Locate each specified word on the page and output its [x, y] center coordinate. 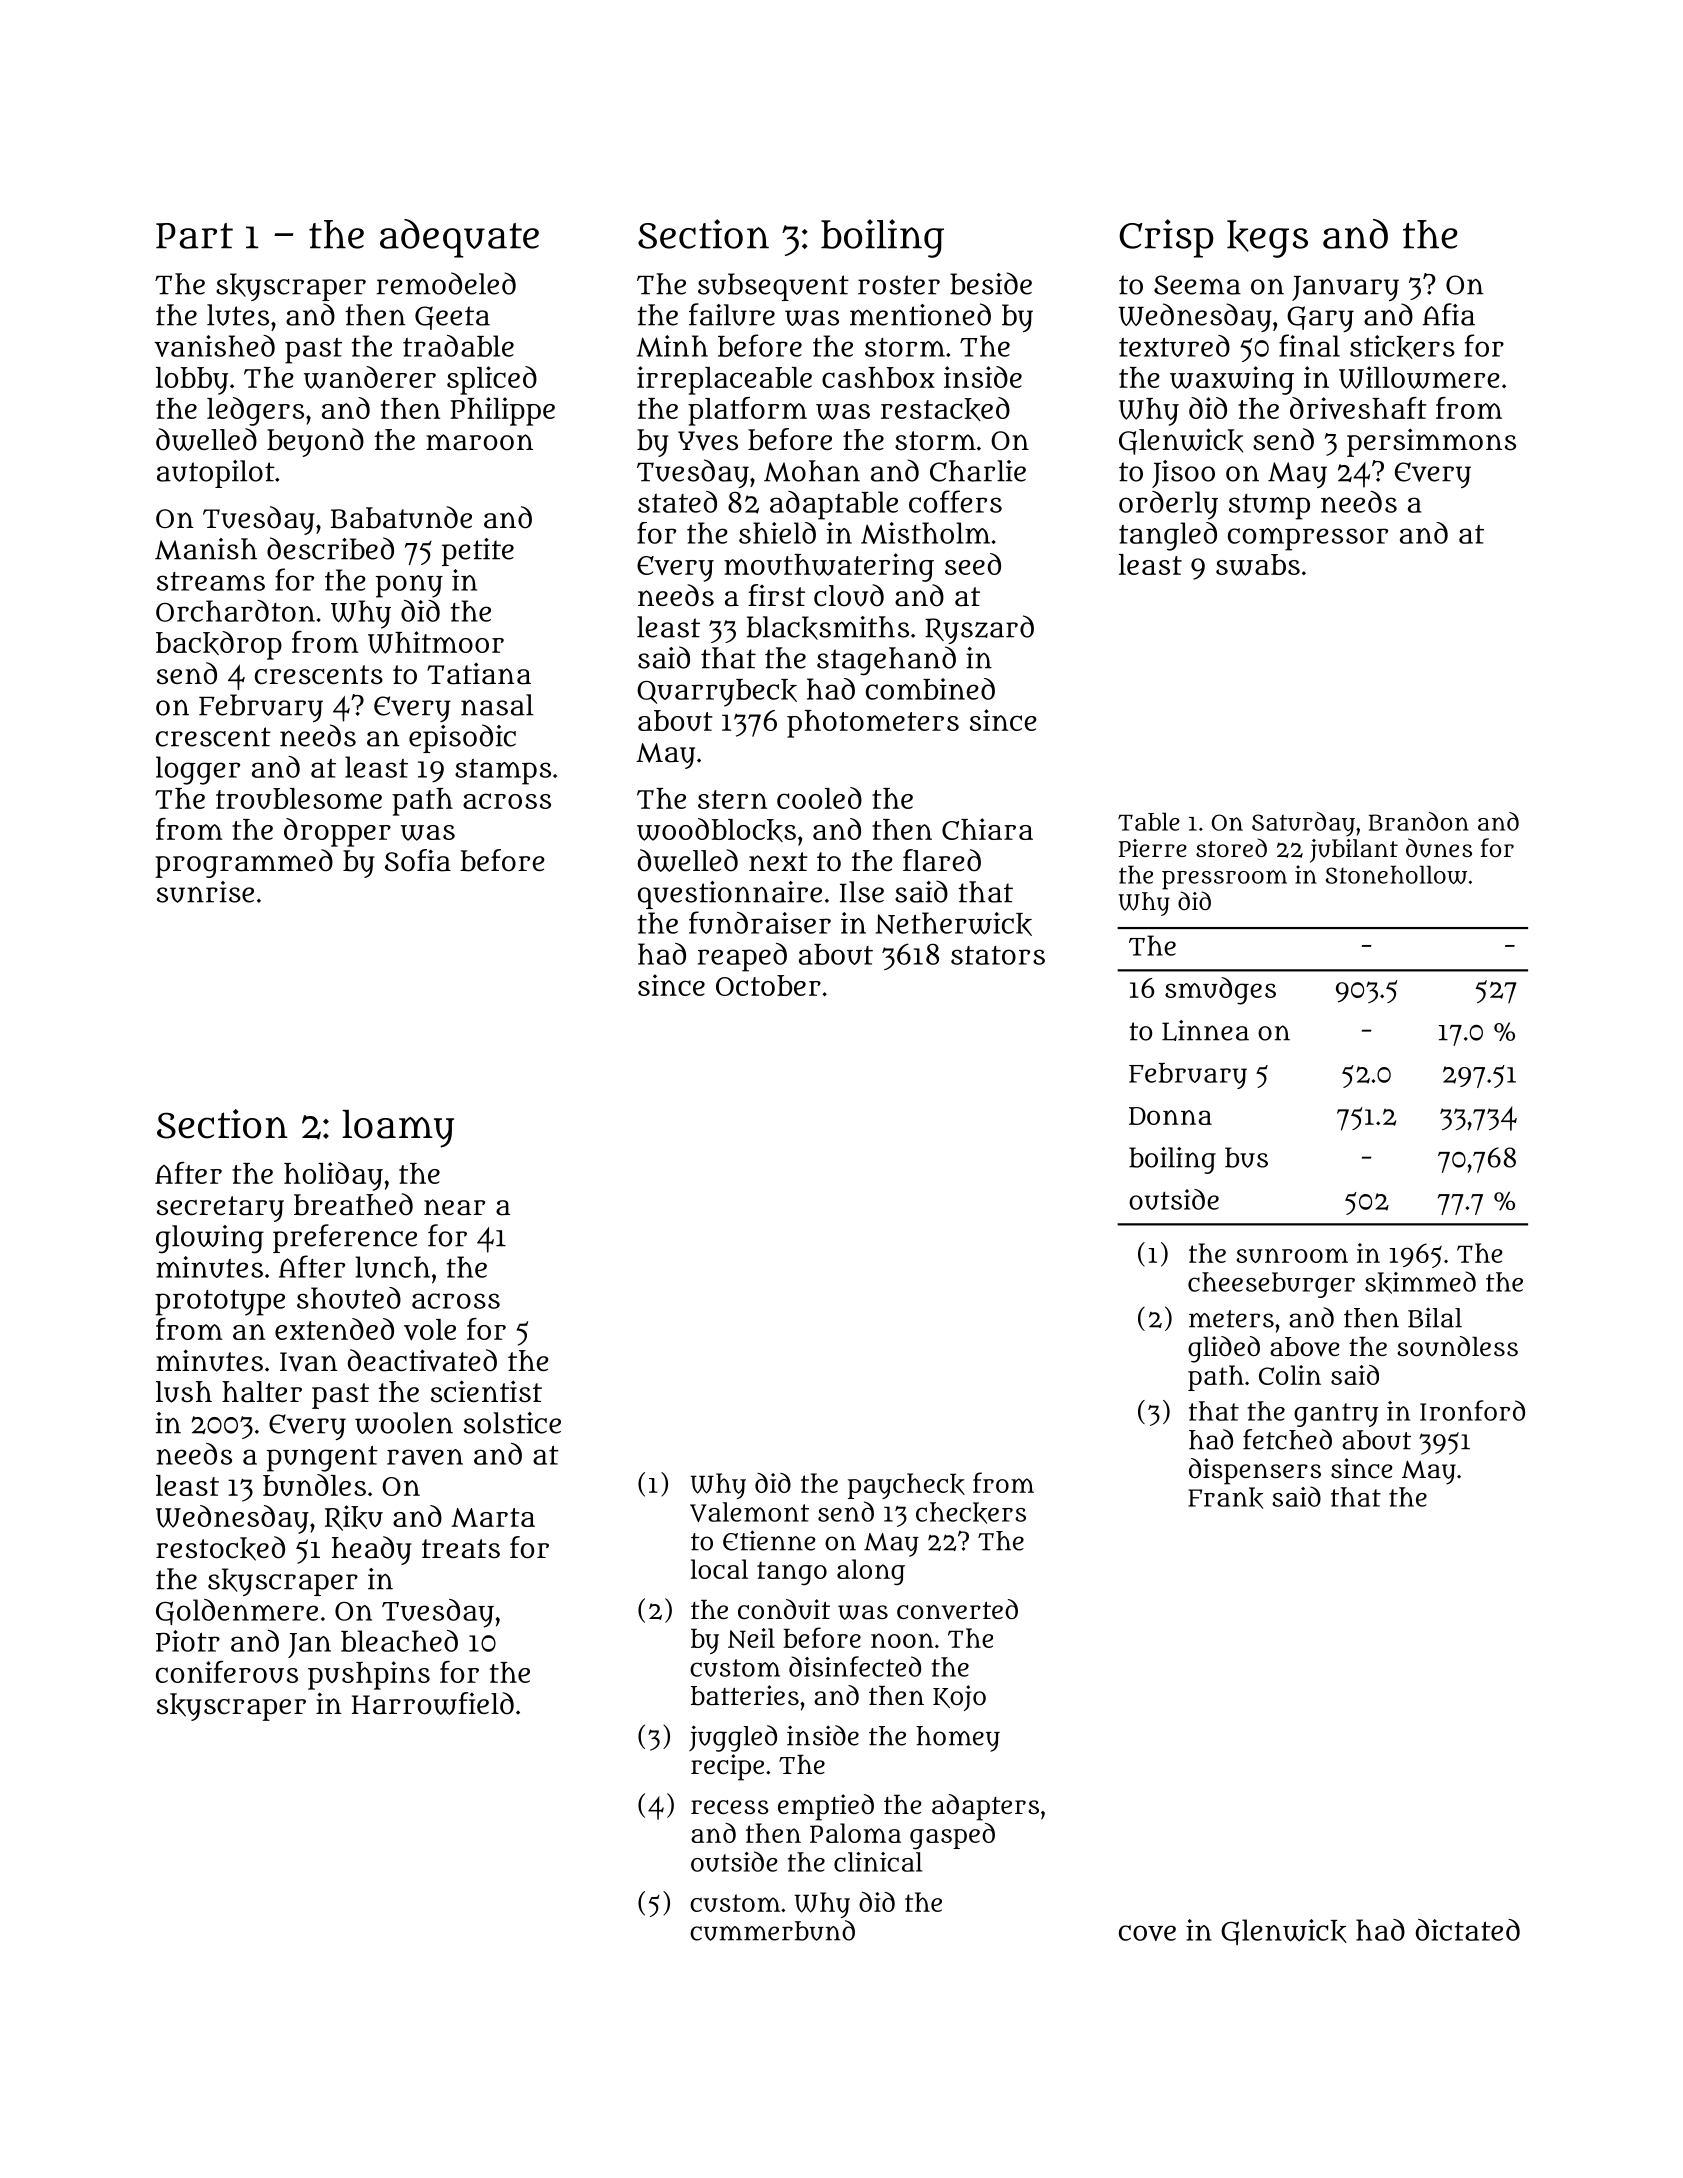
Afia [1449, 314]
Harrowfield [433, 1703]
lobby [192, 381]
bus [1246, 1157]
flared [942, 860]
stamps [503, 772]
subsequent [773, 287]
